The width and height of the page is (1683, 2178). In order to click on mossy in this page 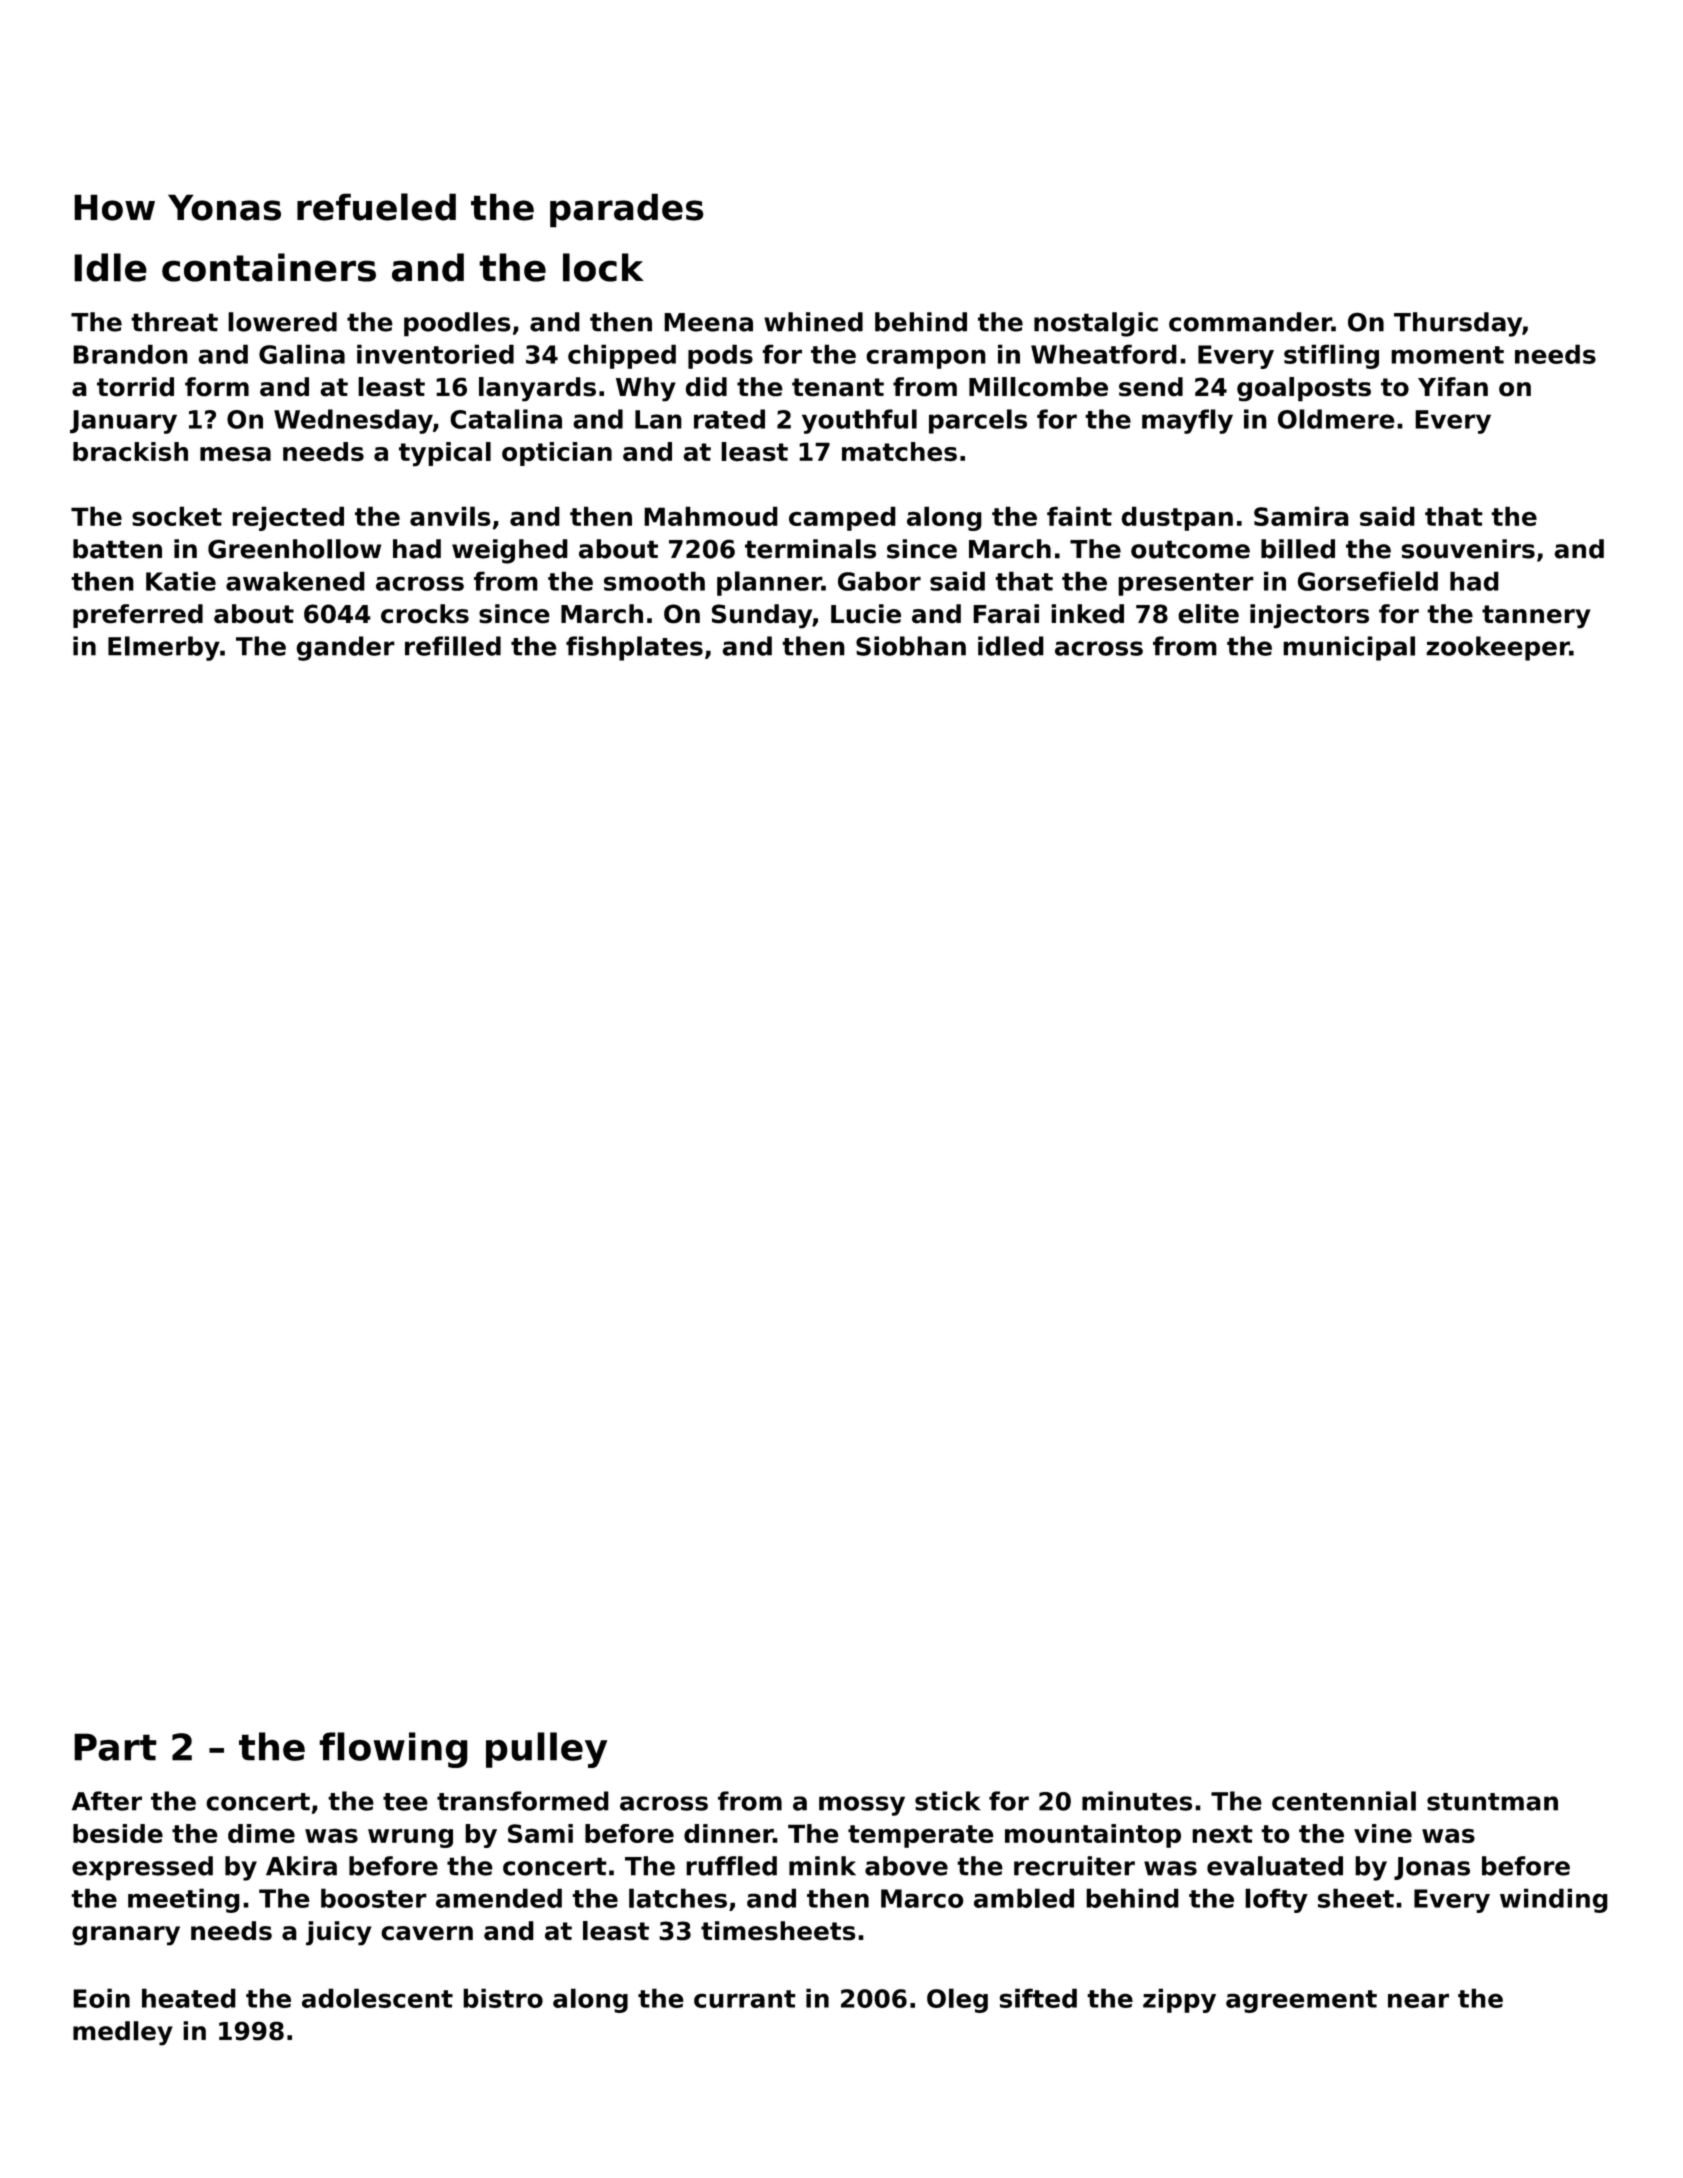, I will do `click(862, 1806)`.
